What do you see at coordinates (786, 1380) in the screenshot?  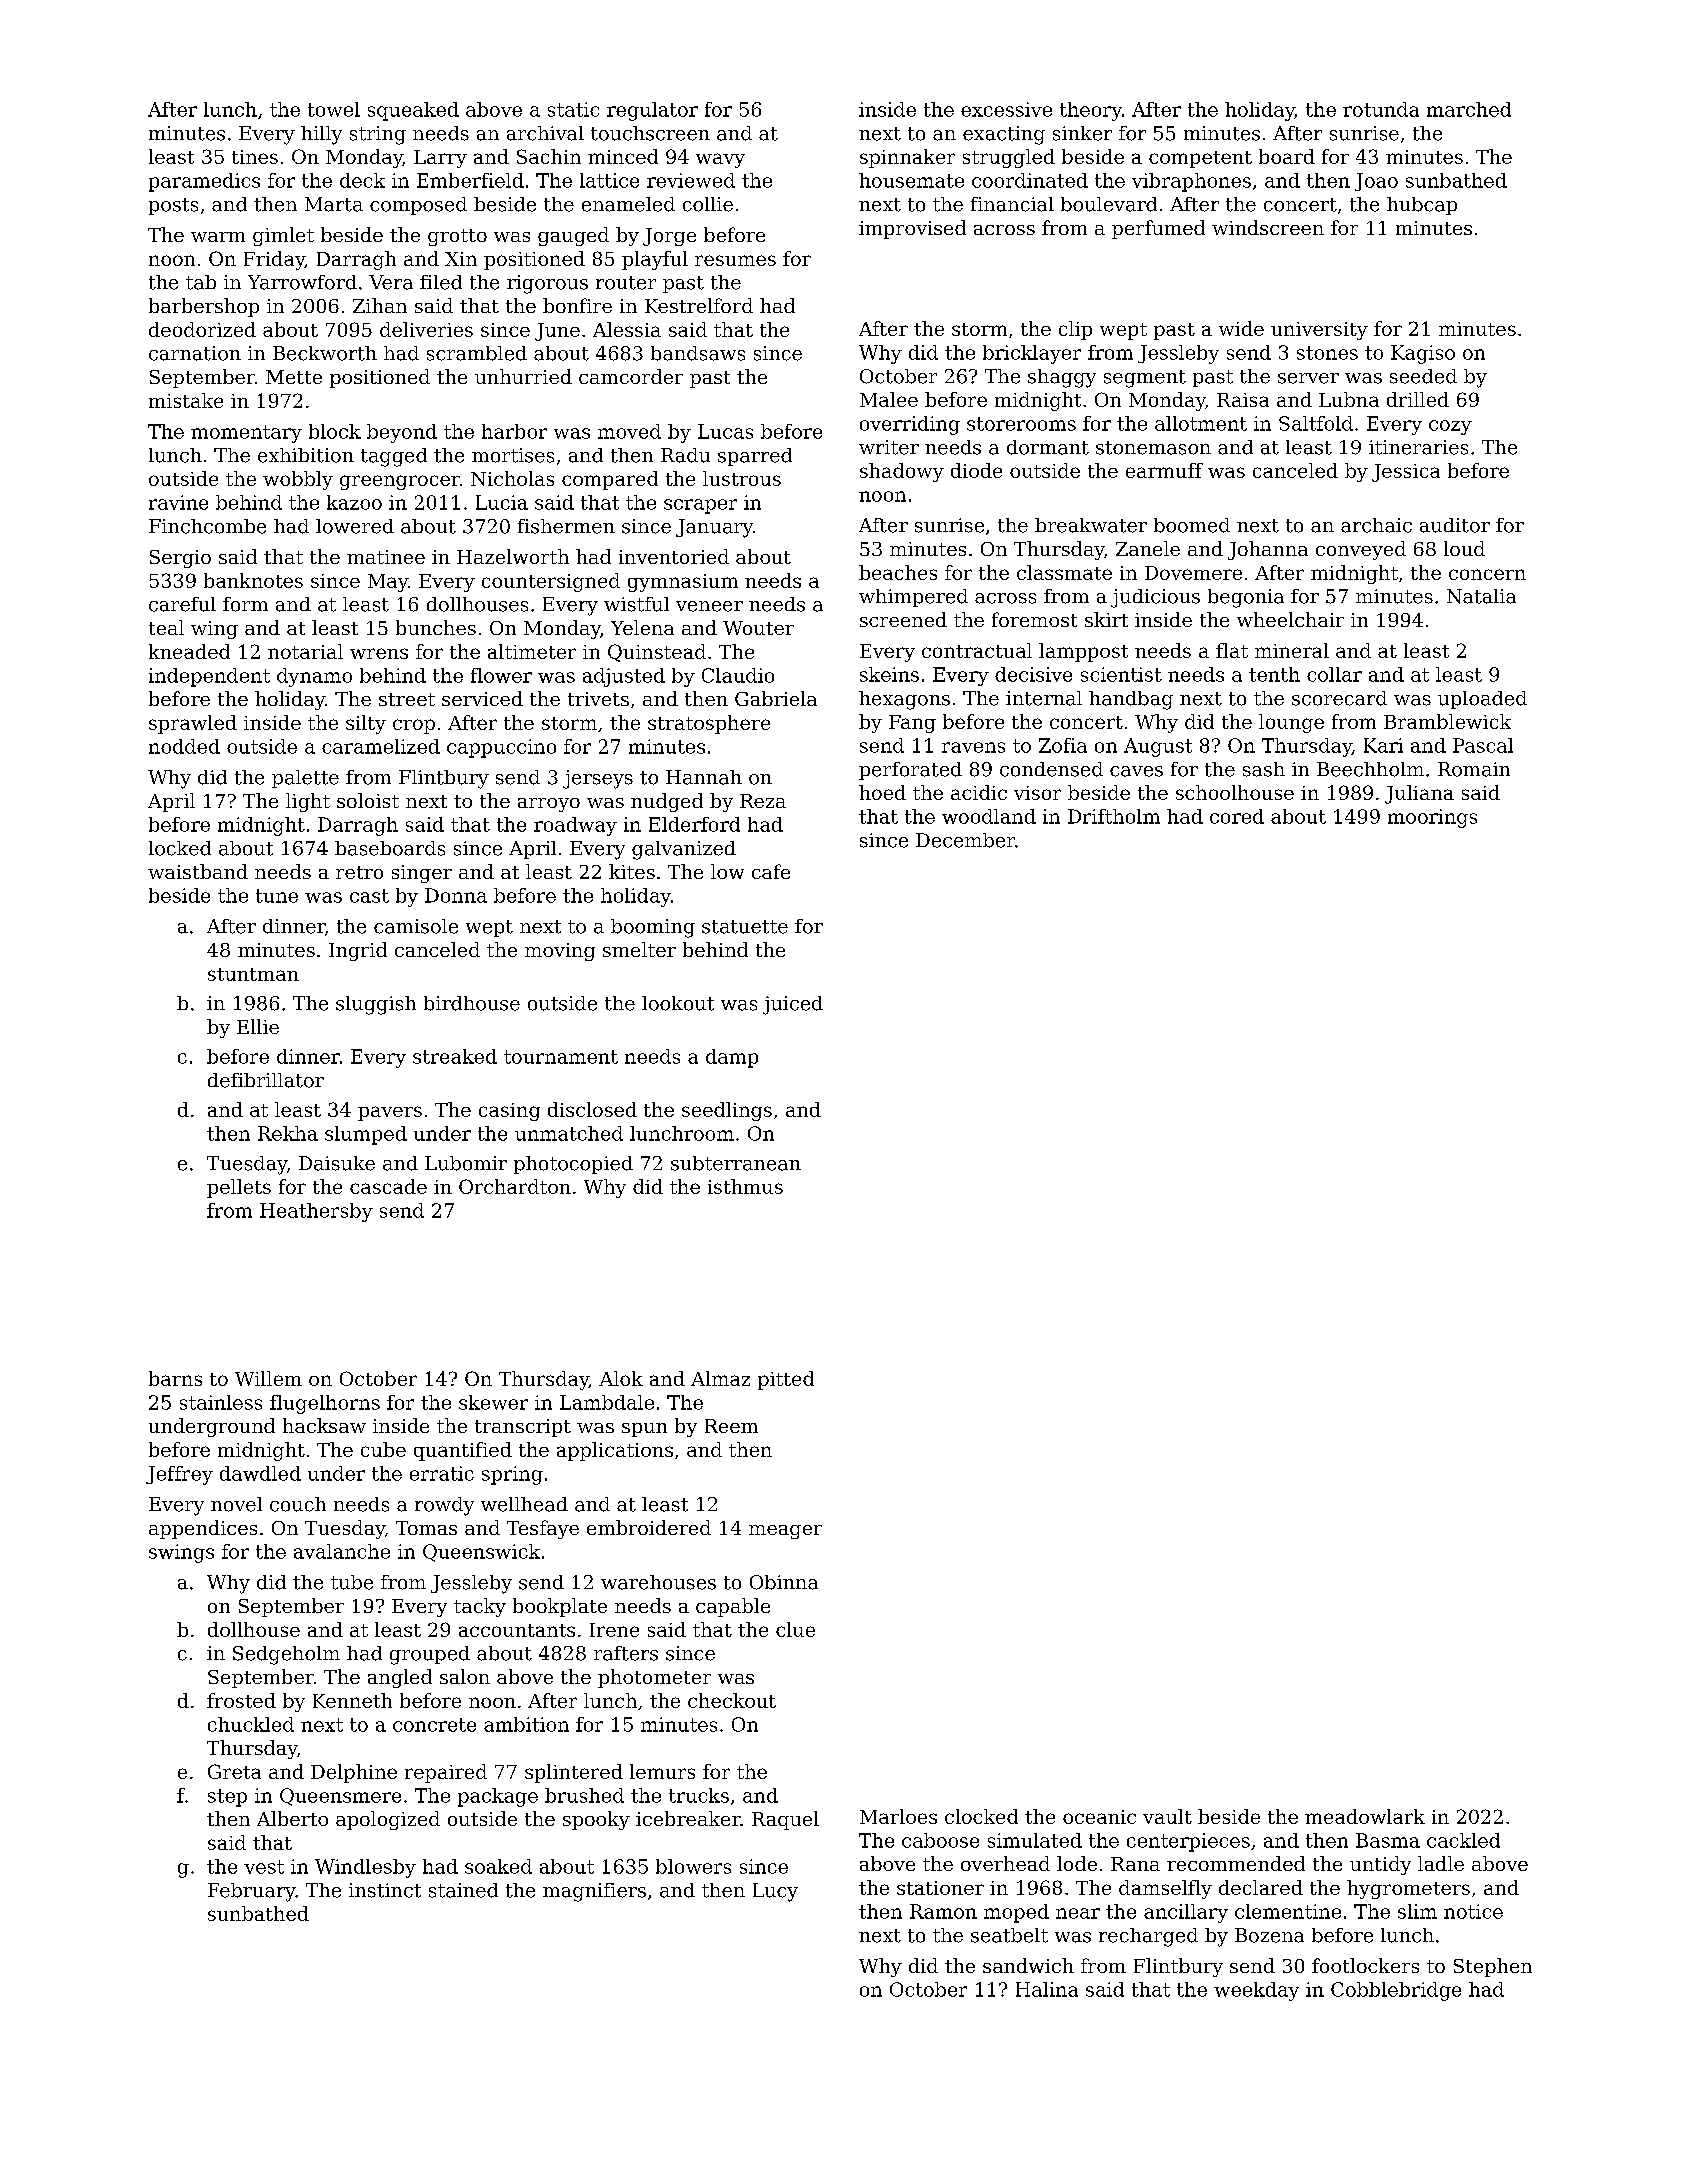 I see `pitted` at bounding box center [786, 1380].
